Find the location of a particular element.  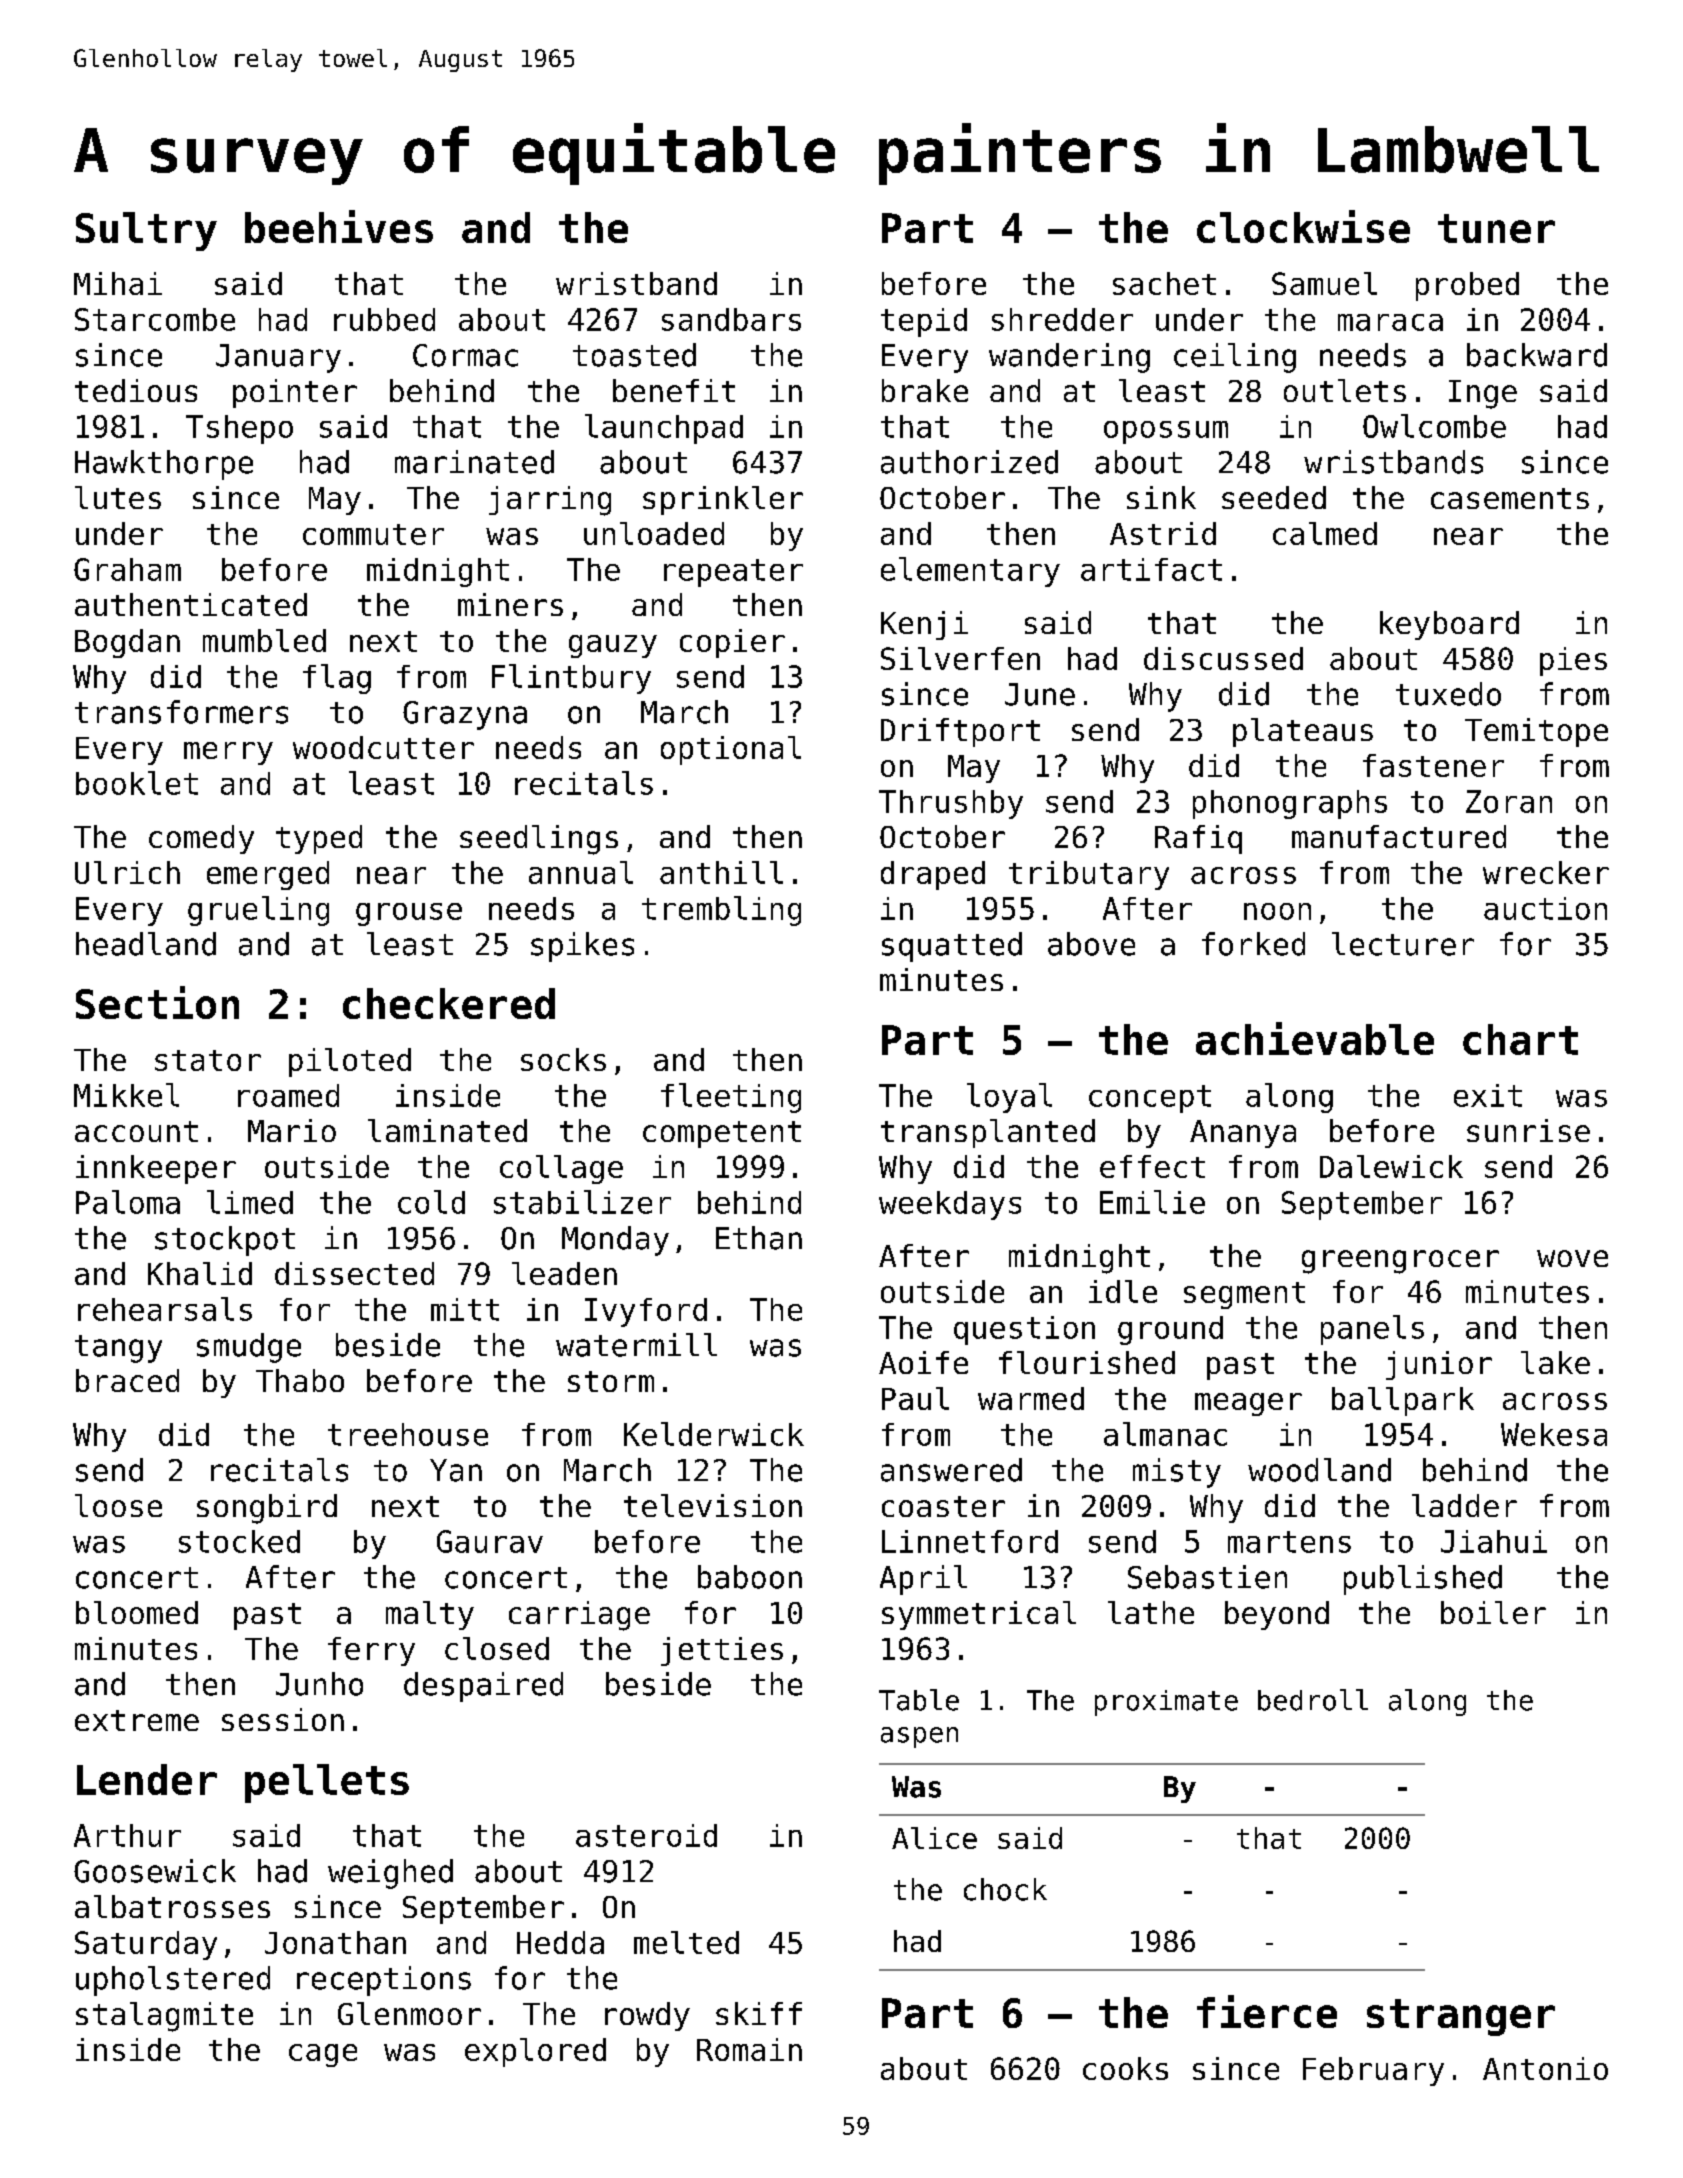

sprinkler is located at coordinates (723, 500).
